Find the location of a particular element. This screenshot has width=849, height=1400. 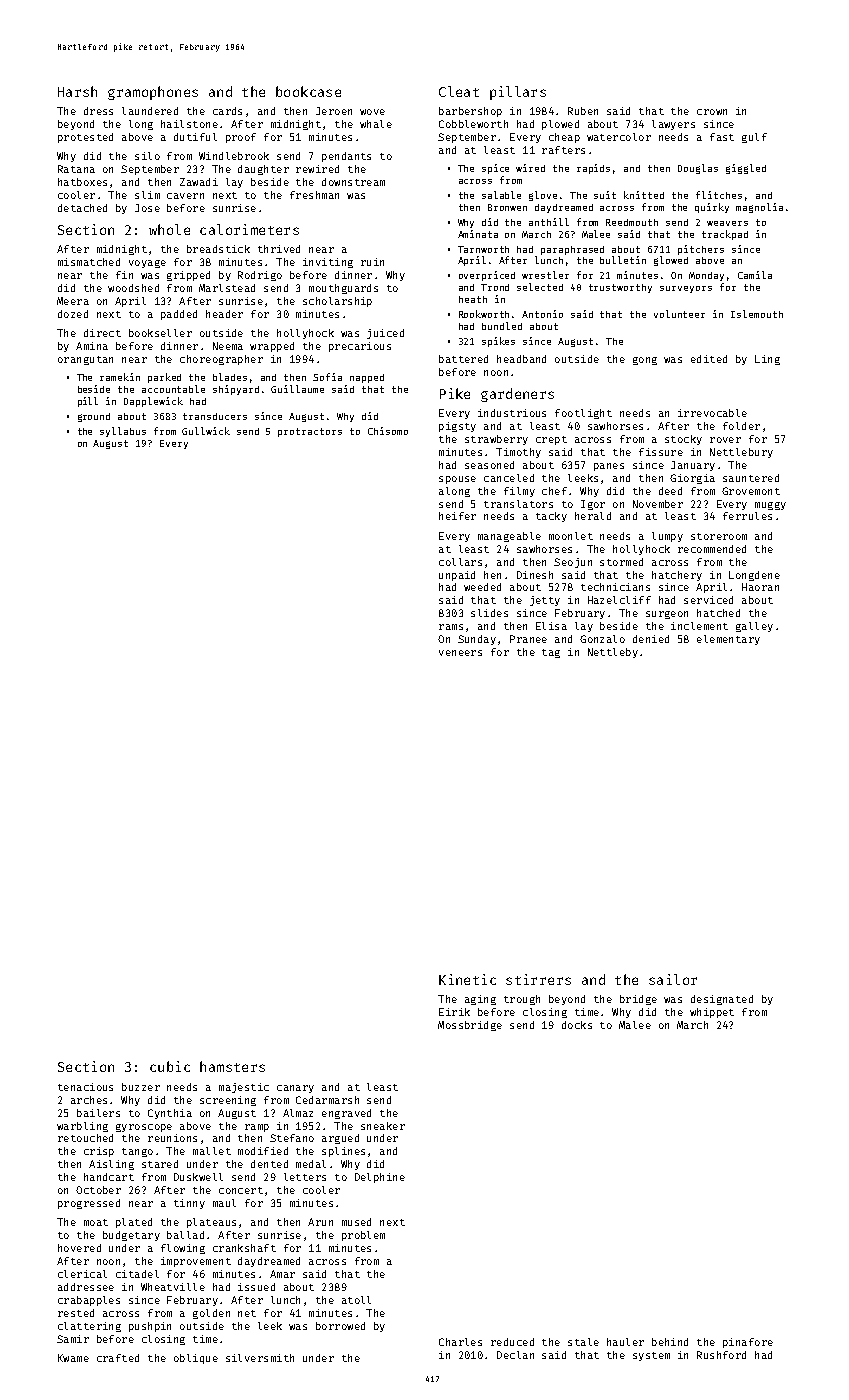

slides is located at coordinates (489, 613).
